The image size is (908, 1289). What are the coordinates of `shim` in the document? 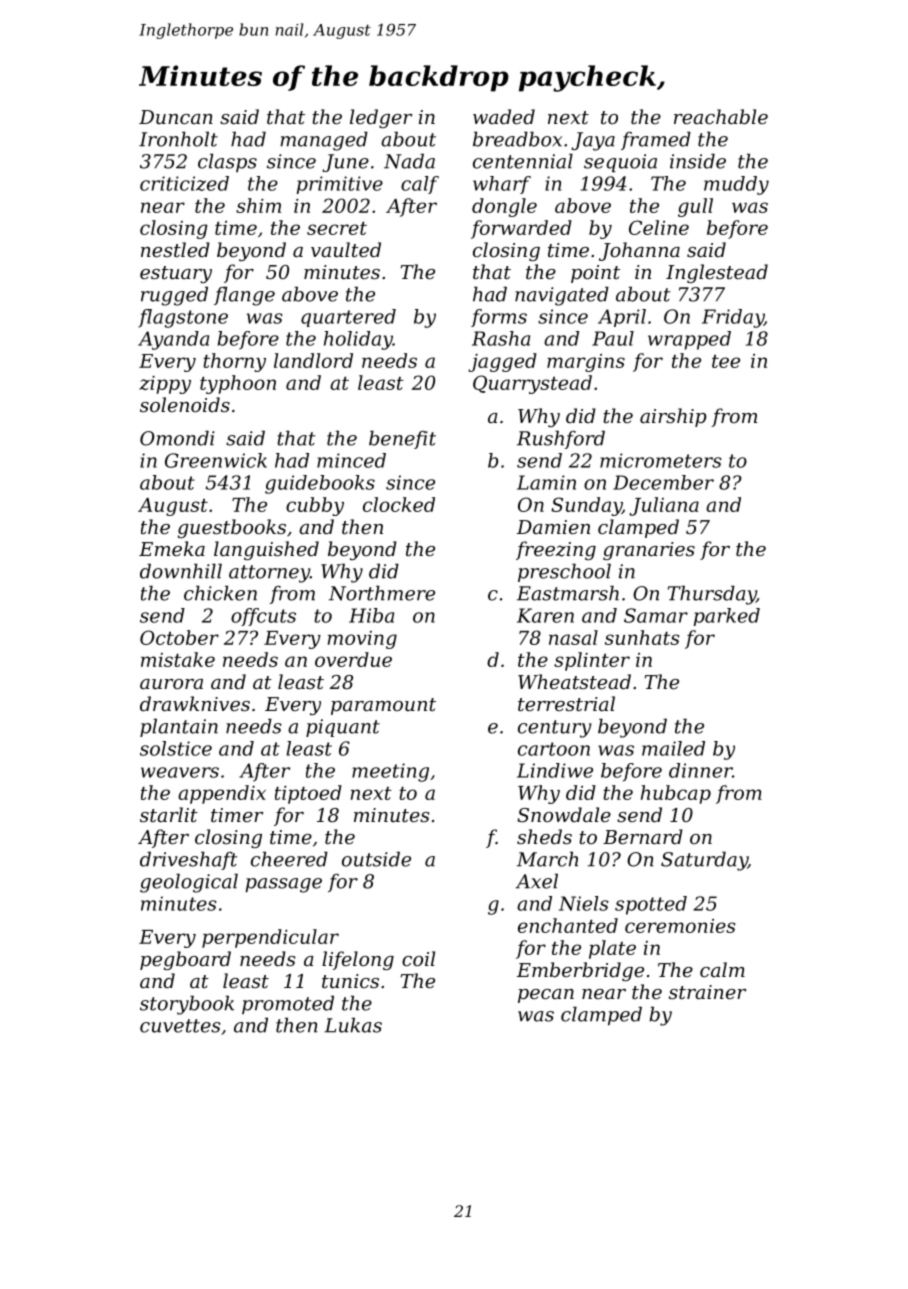 It's located at (258, 205).
